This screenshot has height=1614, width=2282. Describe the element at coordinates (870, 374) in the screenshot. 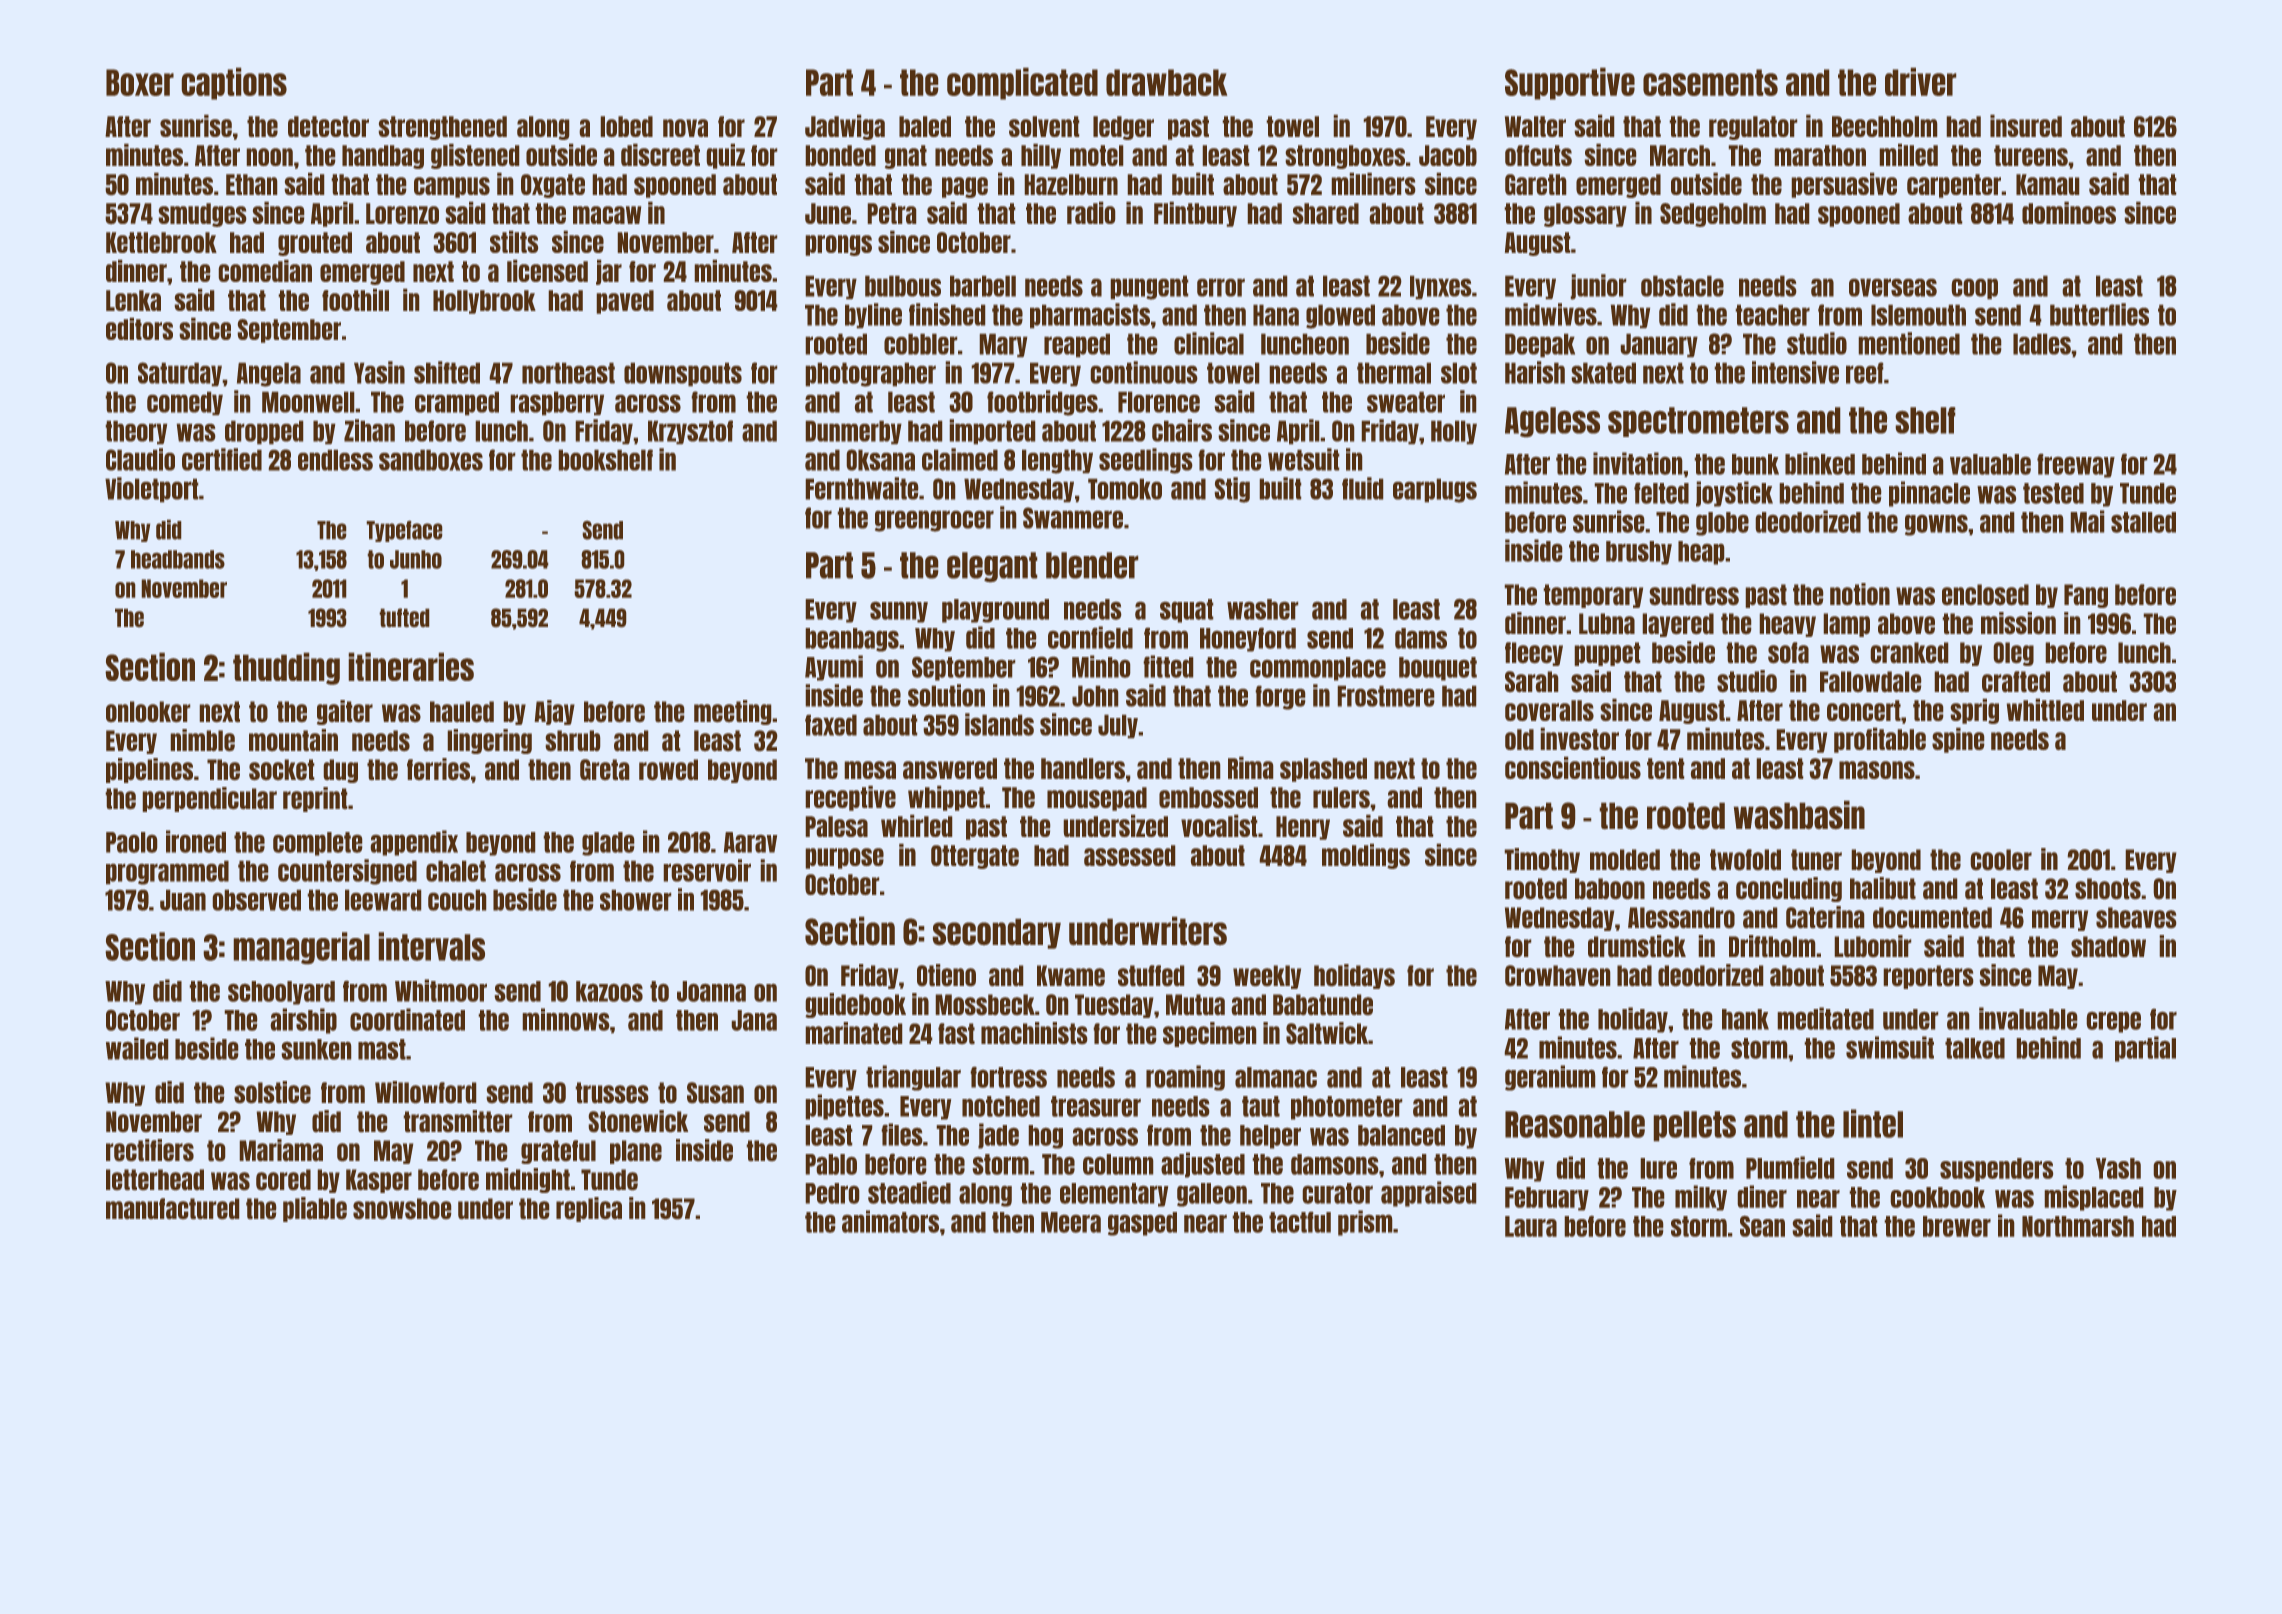

I see `photographer` at that location.
